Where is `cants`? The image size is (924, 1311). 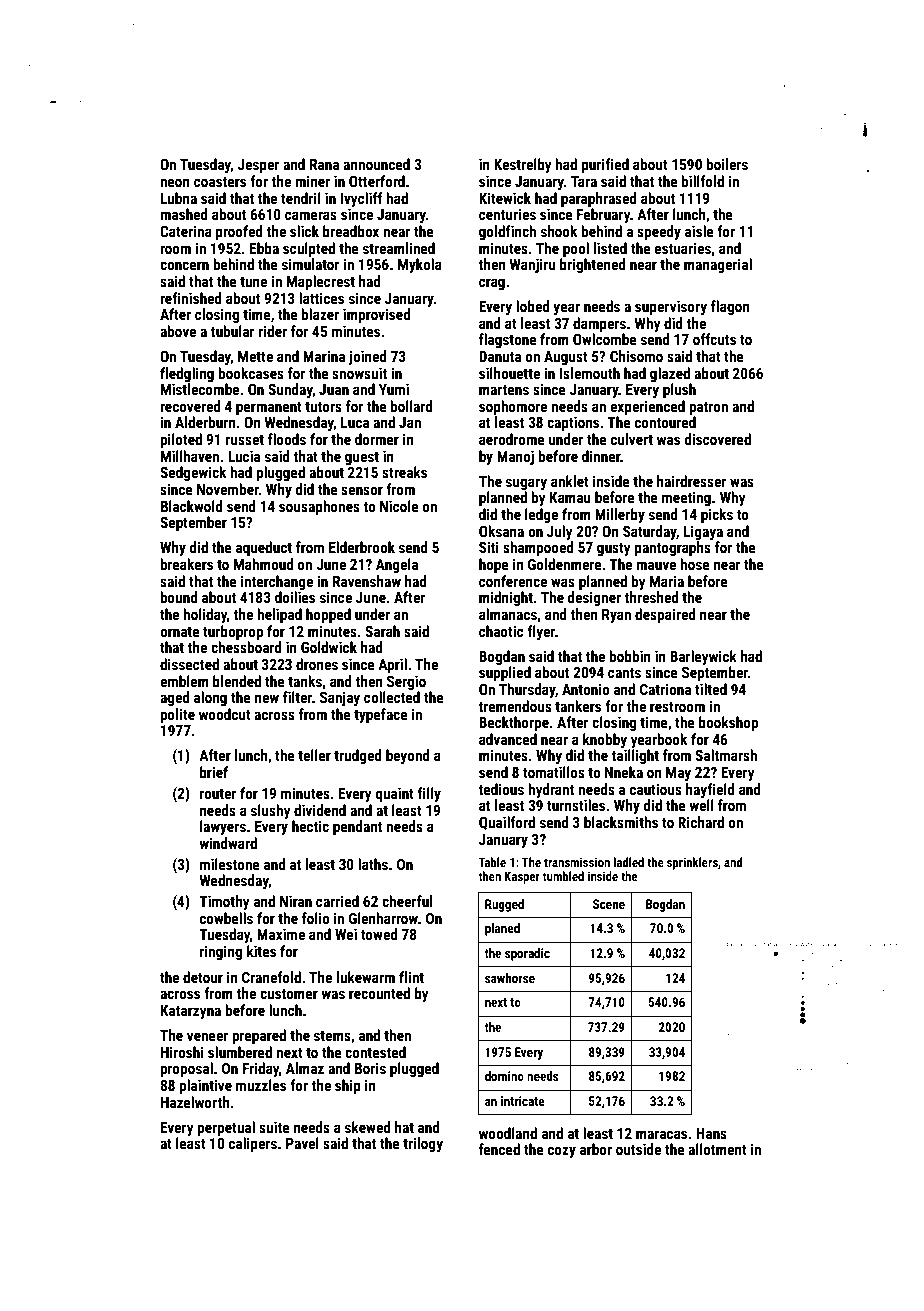
cants is located at coordinates (624, 673).
